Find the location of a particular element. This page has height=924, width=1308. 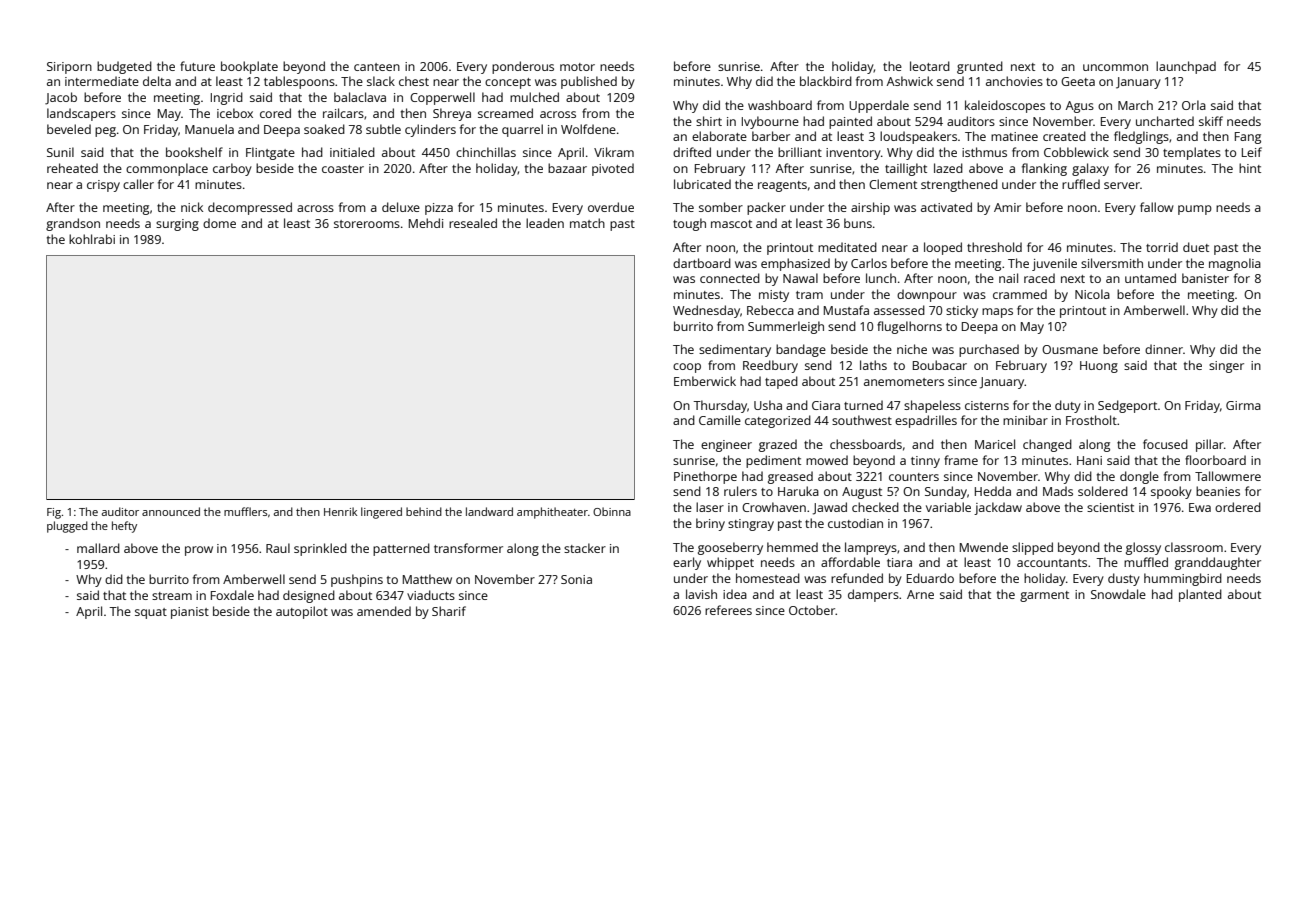

Frostholt is located at coordinates (1091, 420).
